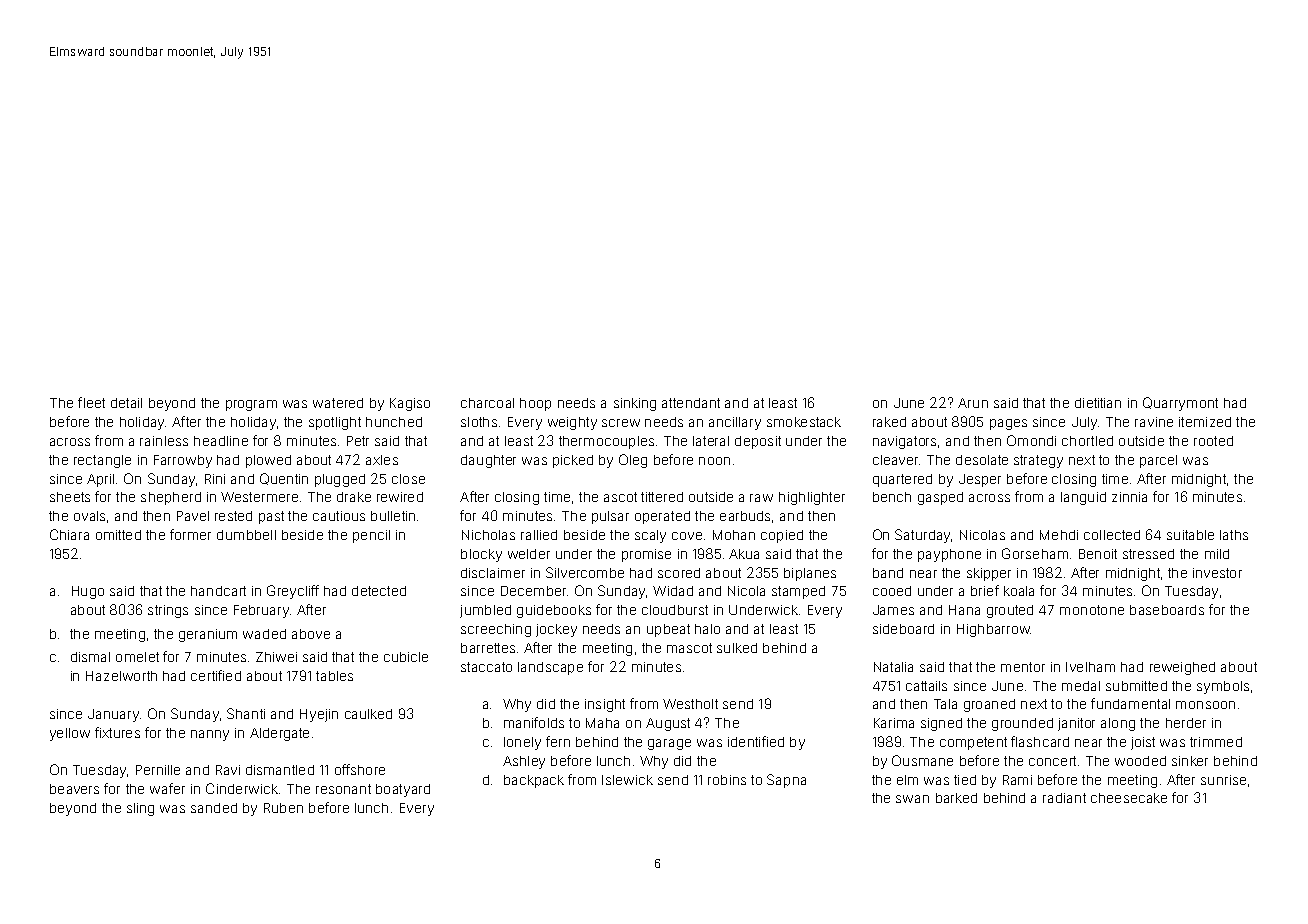  I want to click on robins, so click(727, 780).
